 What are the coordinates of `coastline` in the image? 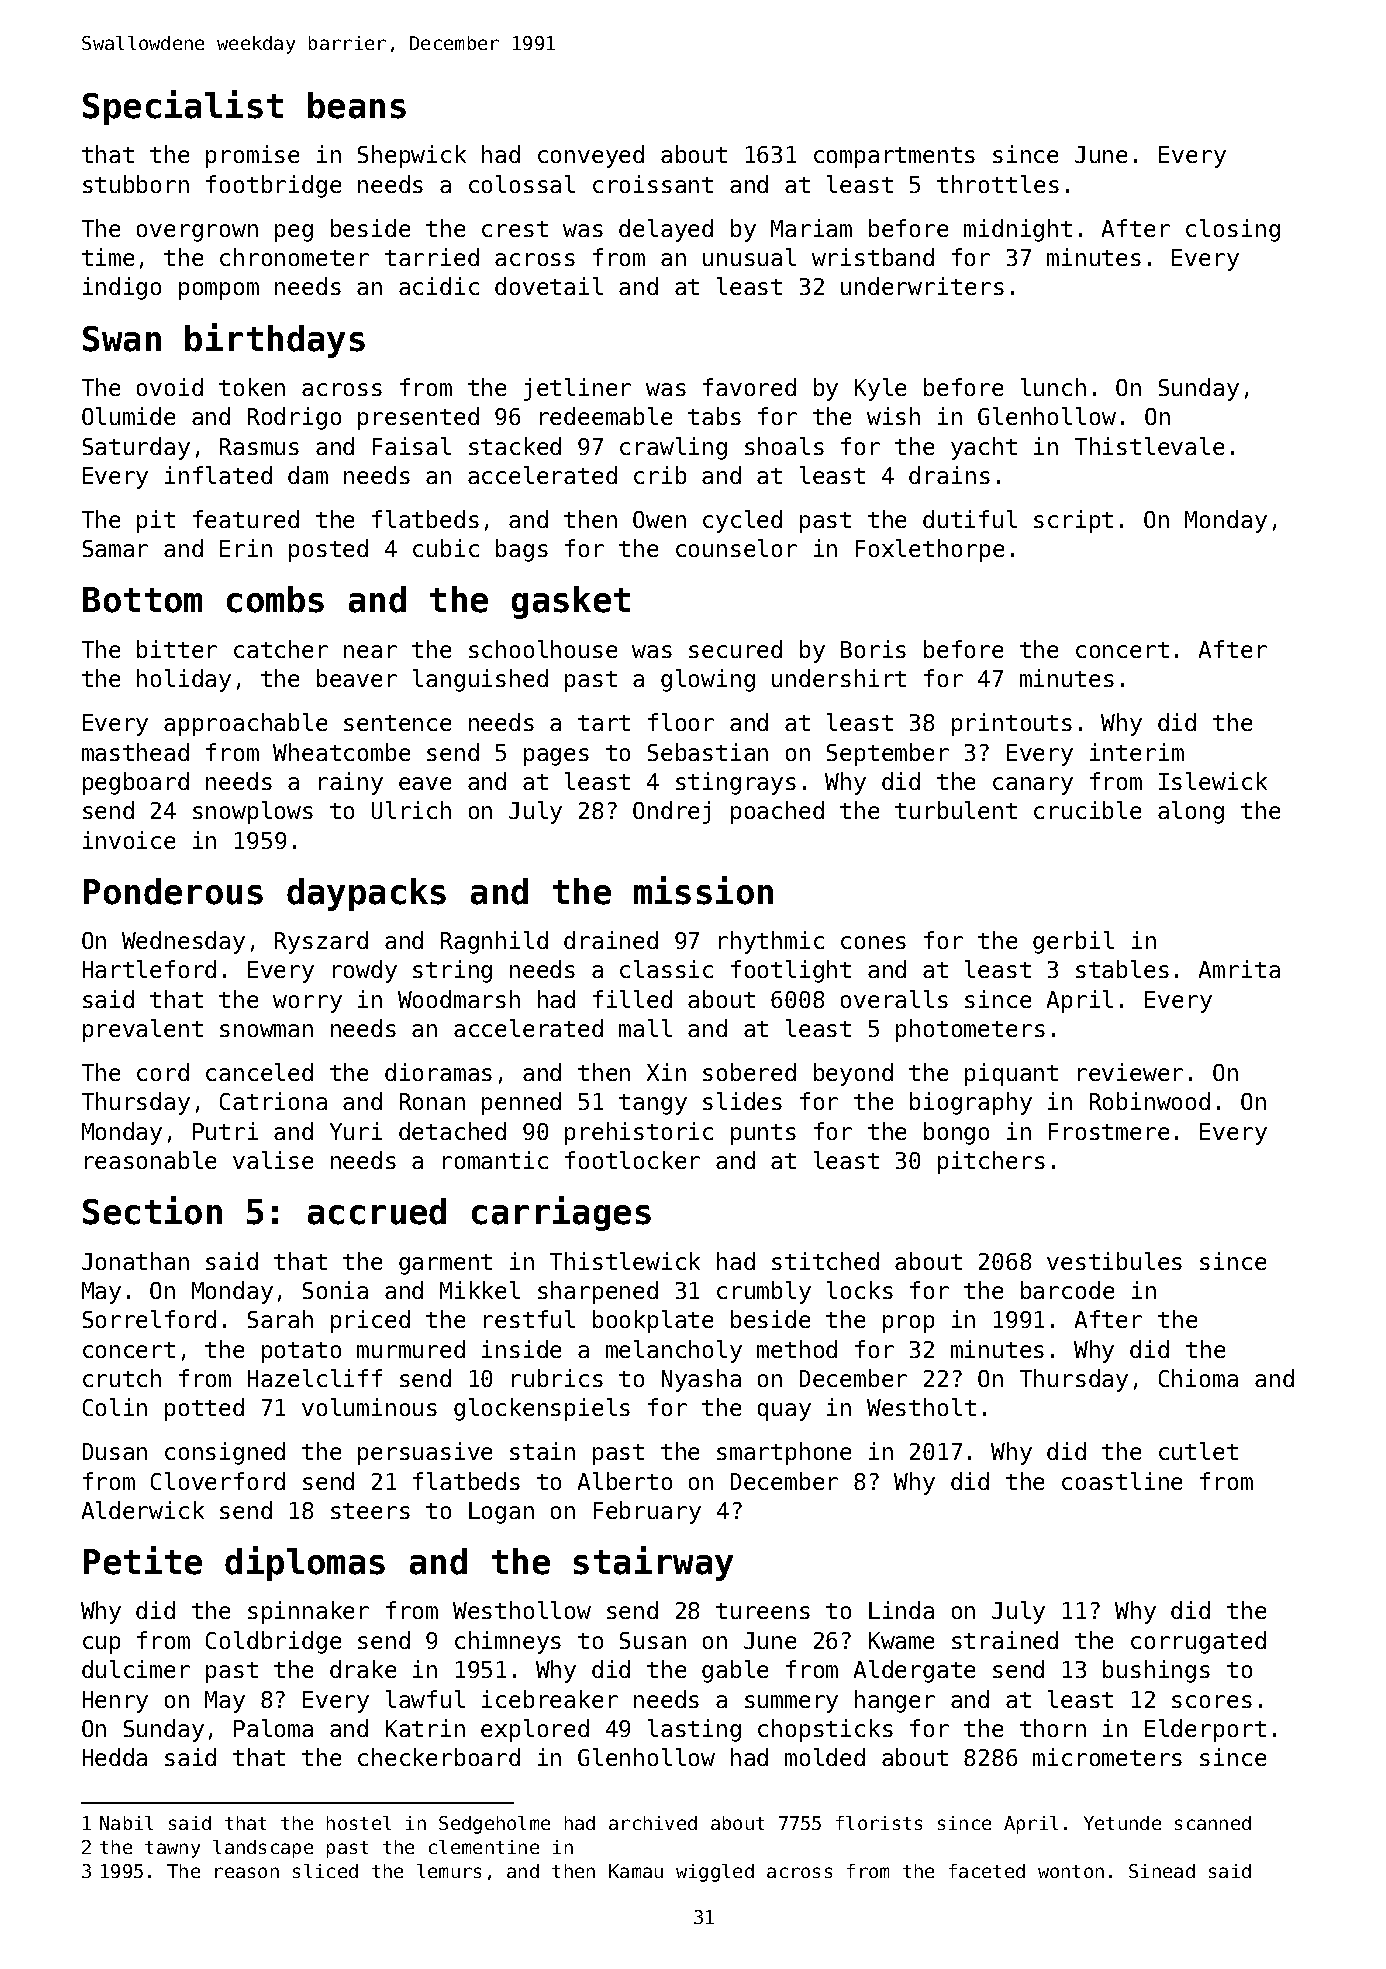 It's located at (1122, 1481).
